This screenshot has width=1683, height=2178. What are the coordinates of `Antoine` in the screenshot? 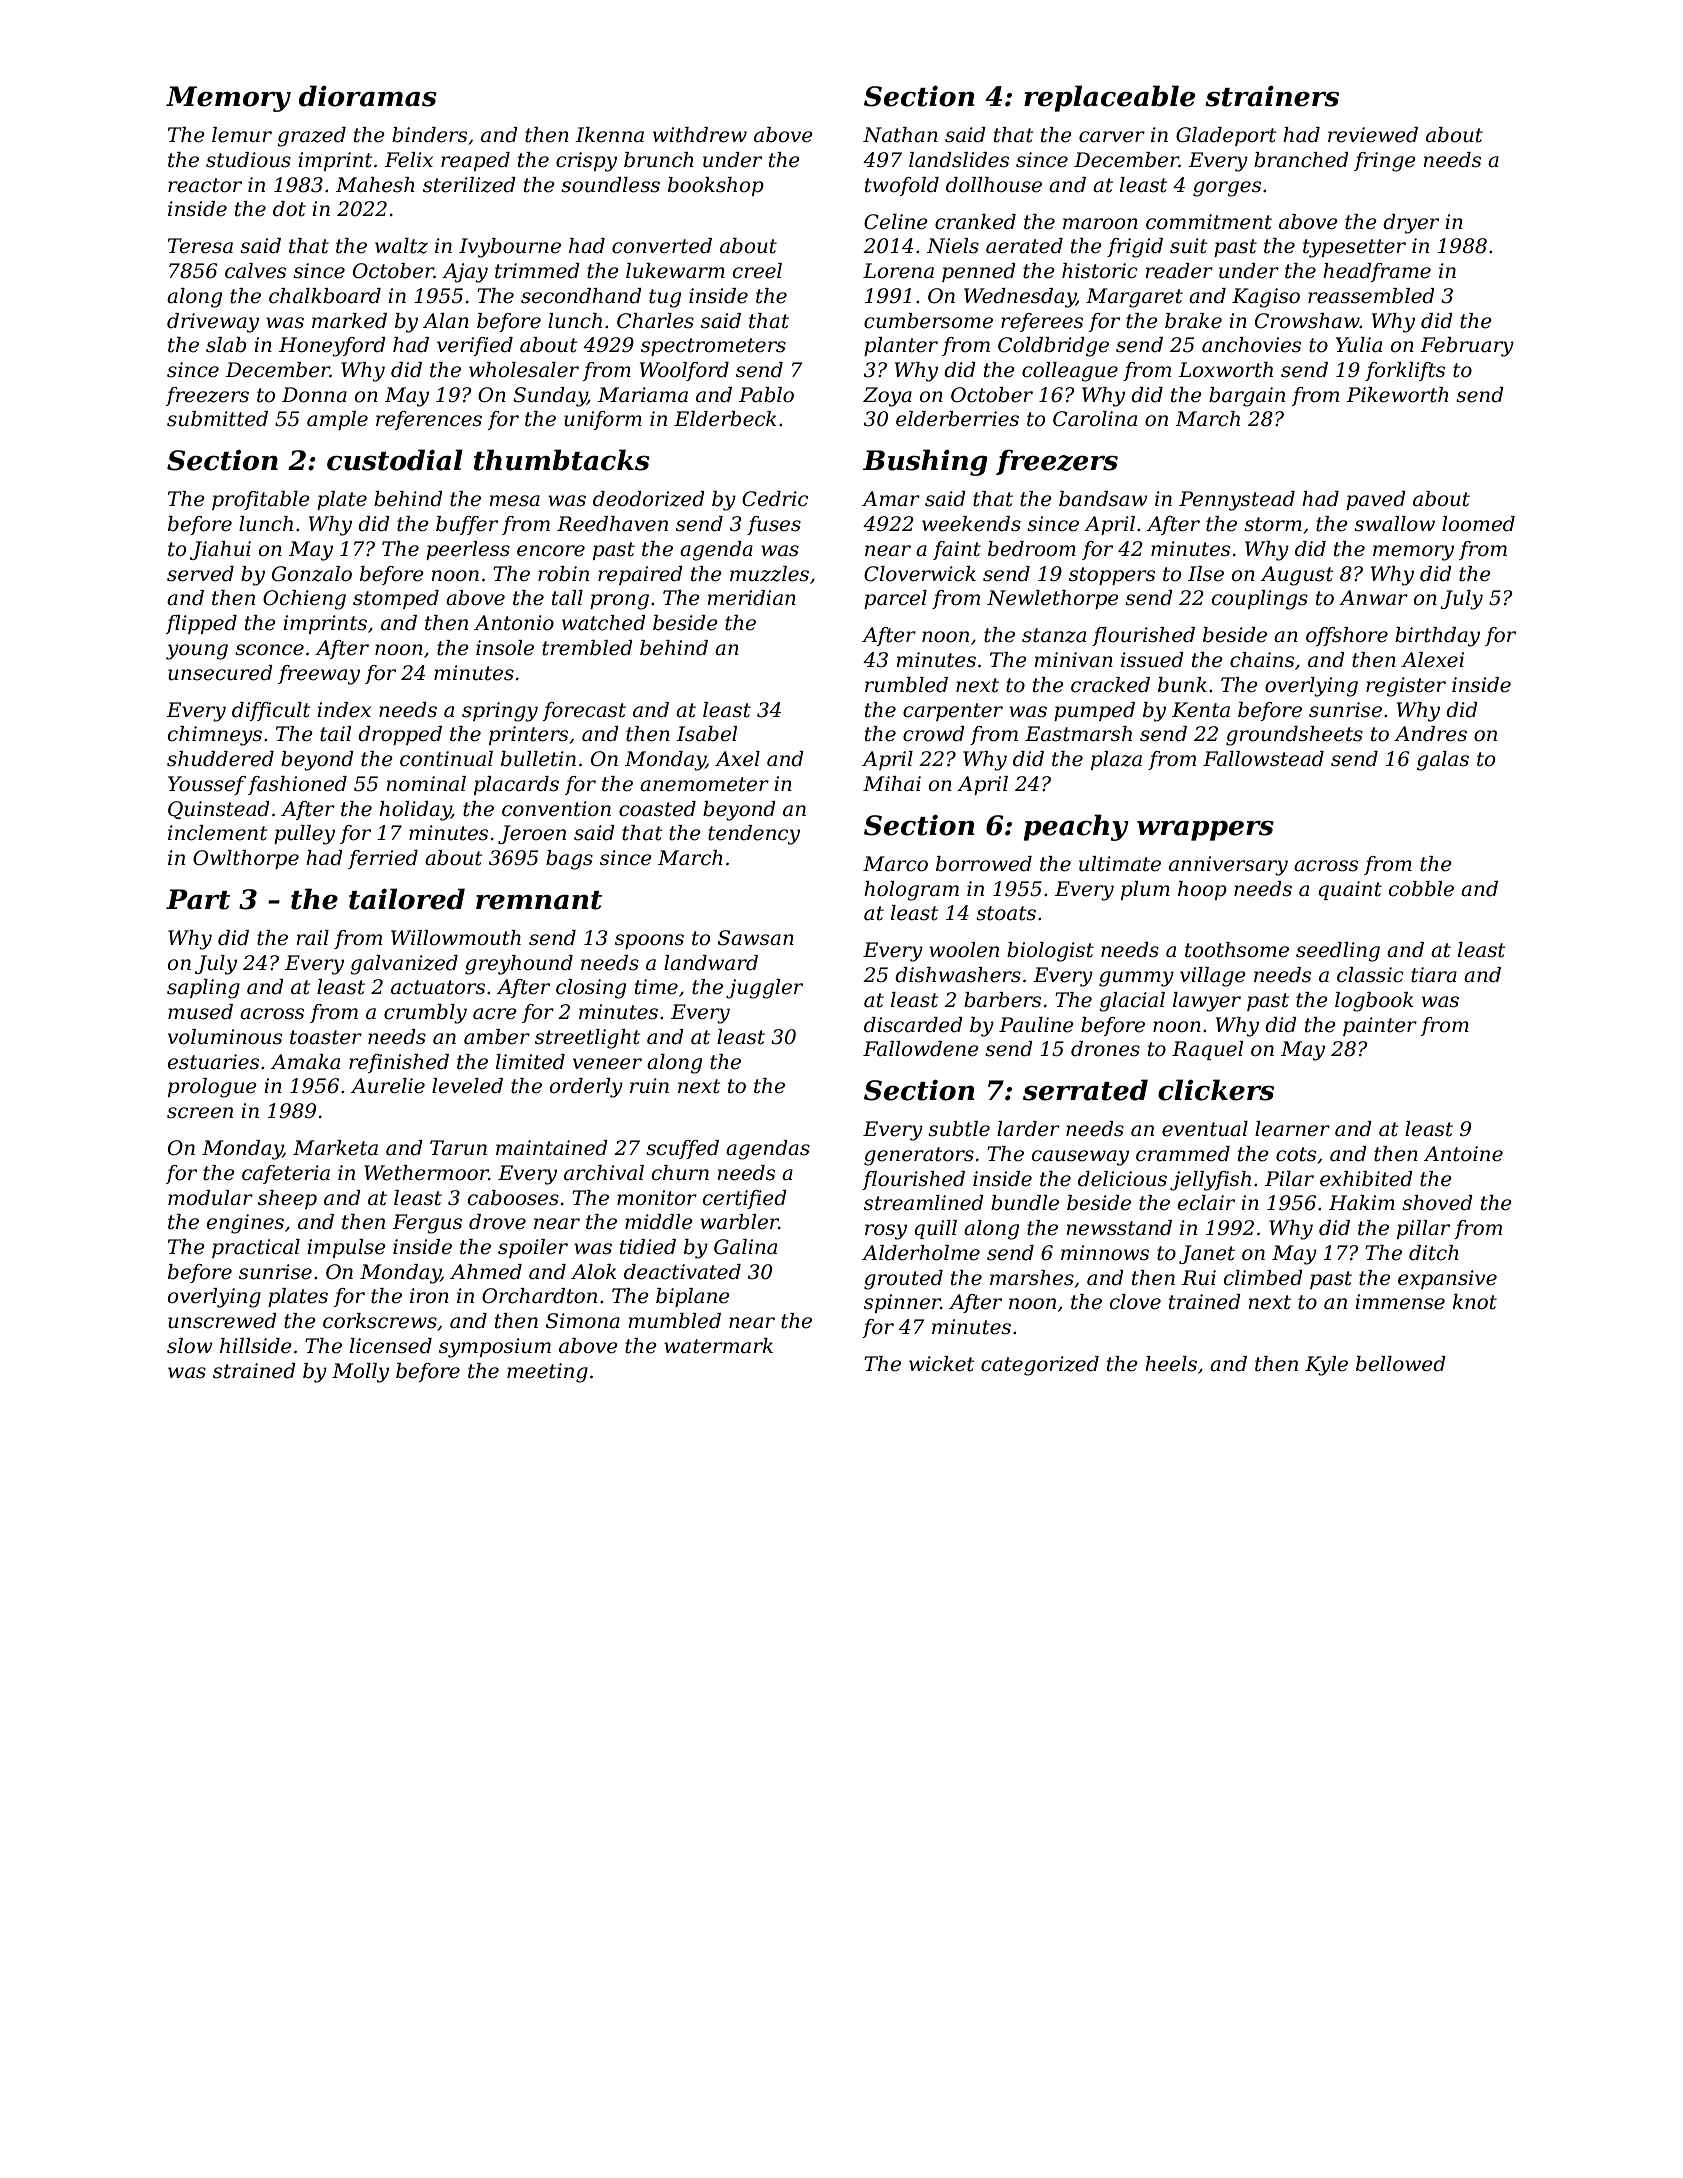 It's located at (1463, 1154).
